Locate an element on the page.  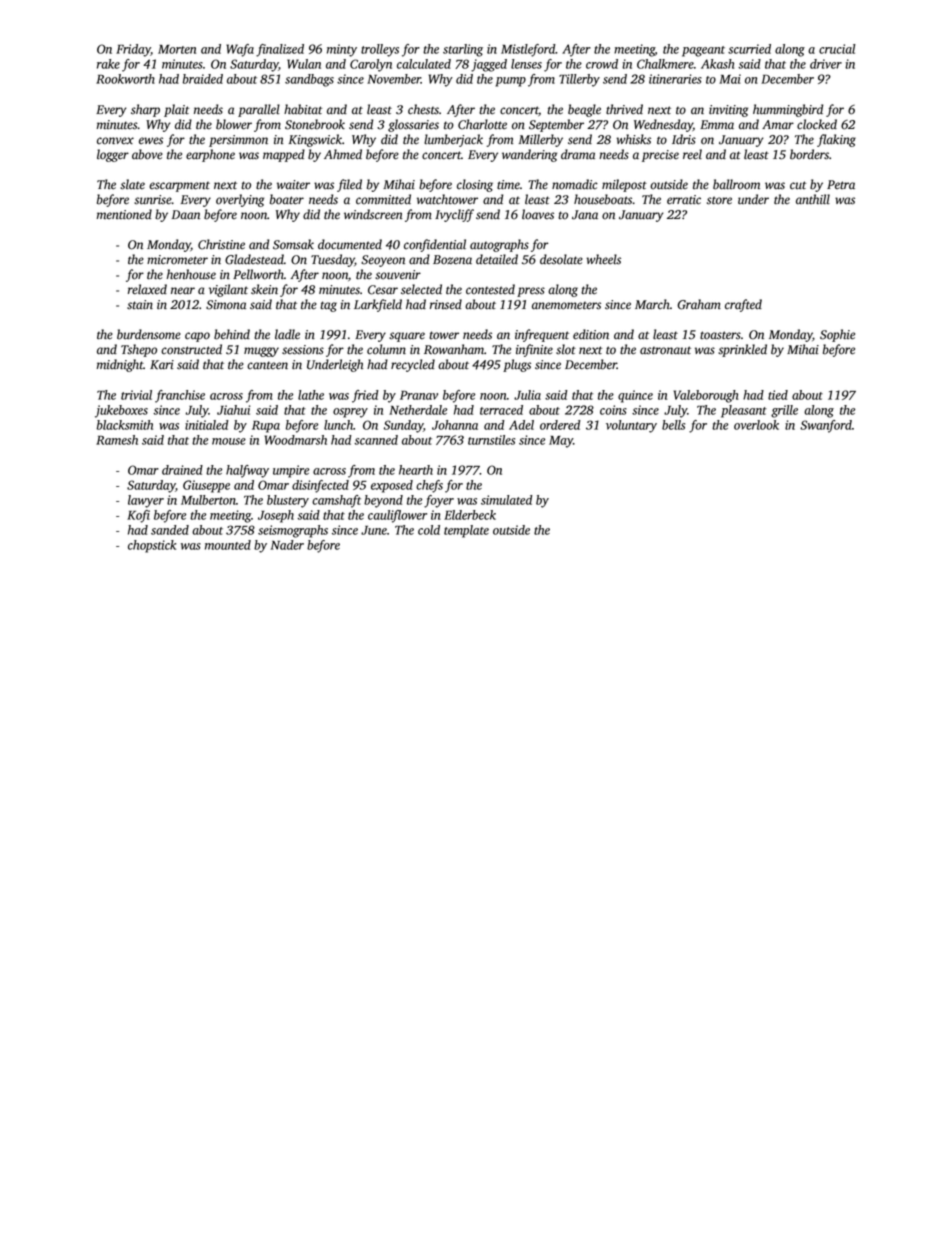
May is located at coordinates (561, 442).
